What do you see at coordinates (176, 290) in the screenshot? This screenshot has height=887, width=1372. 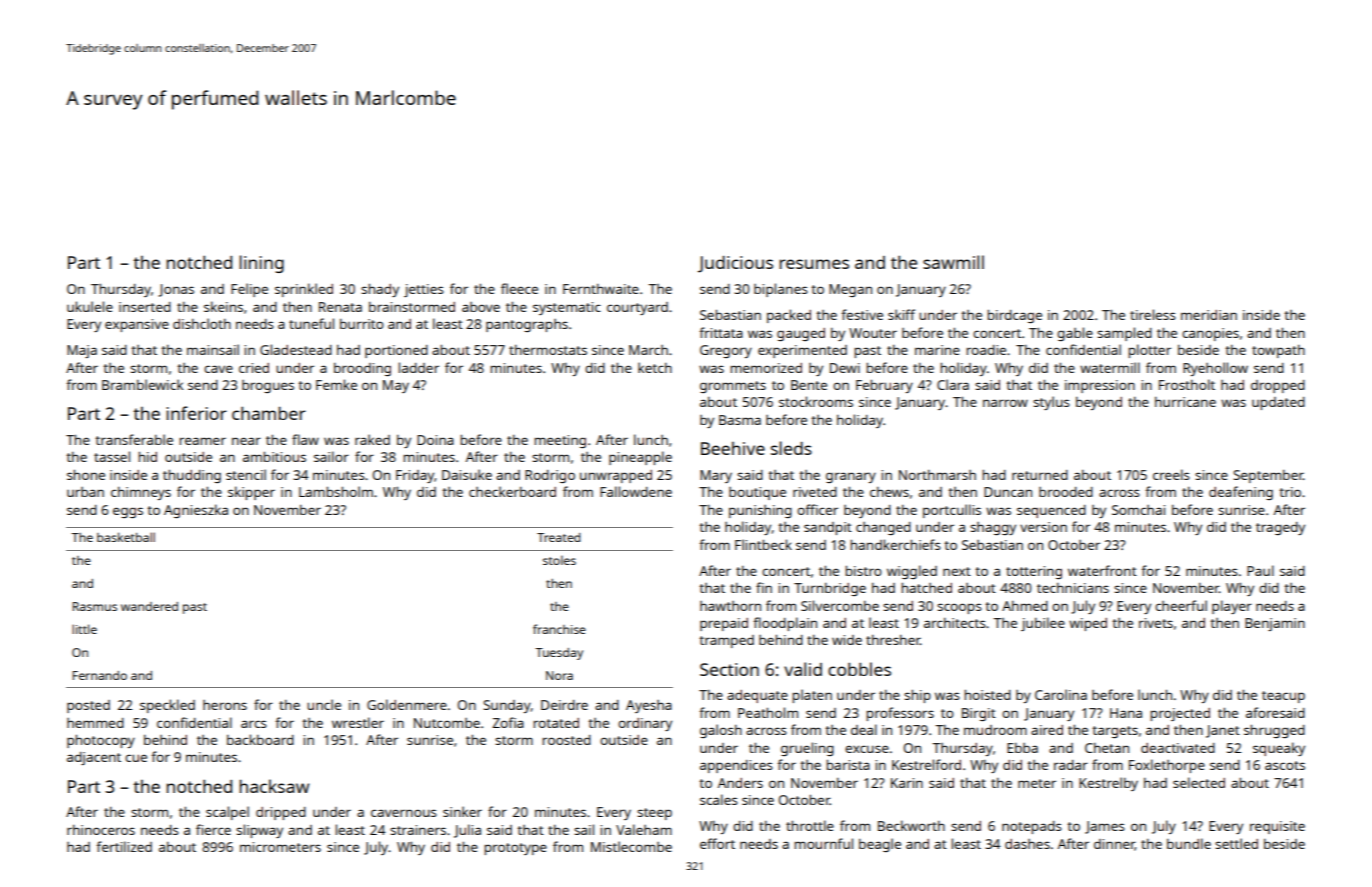 I see `Jonas` at bounding box center [176, 290].
